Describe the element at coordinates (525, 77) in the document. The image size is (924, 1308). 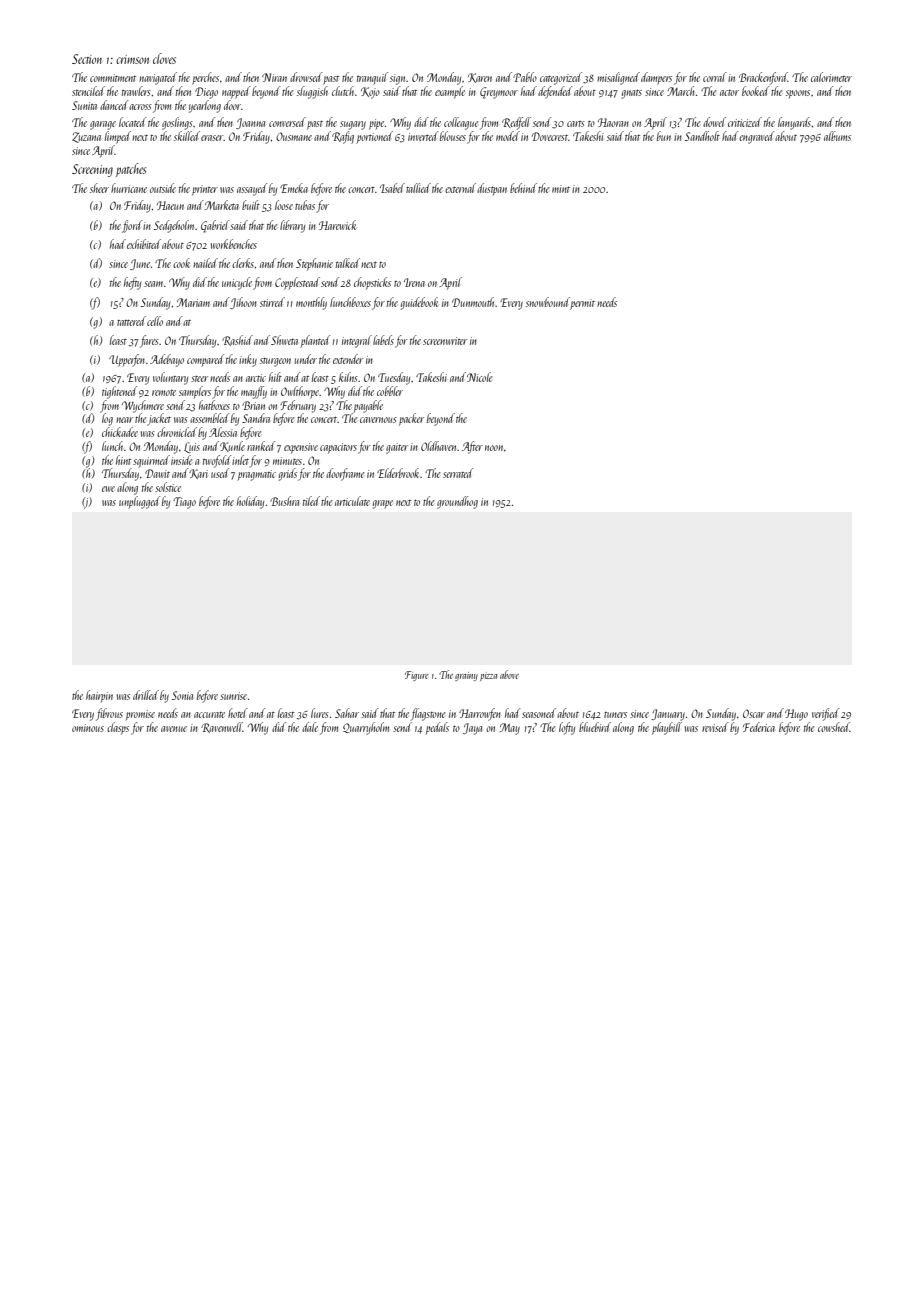
I see `Pablo` at that location.
